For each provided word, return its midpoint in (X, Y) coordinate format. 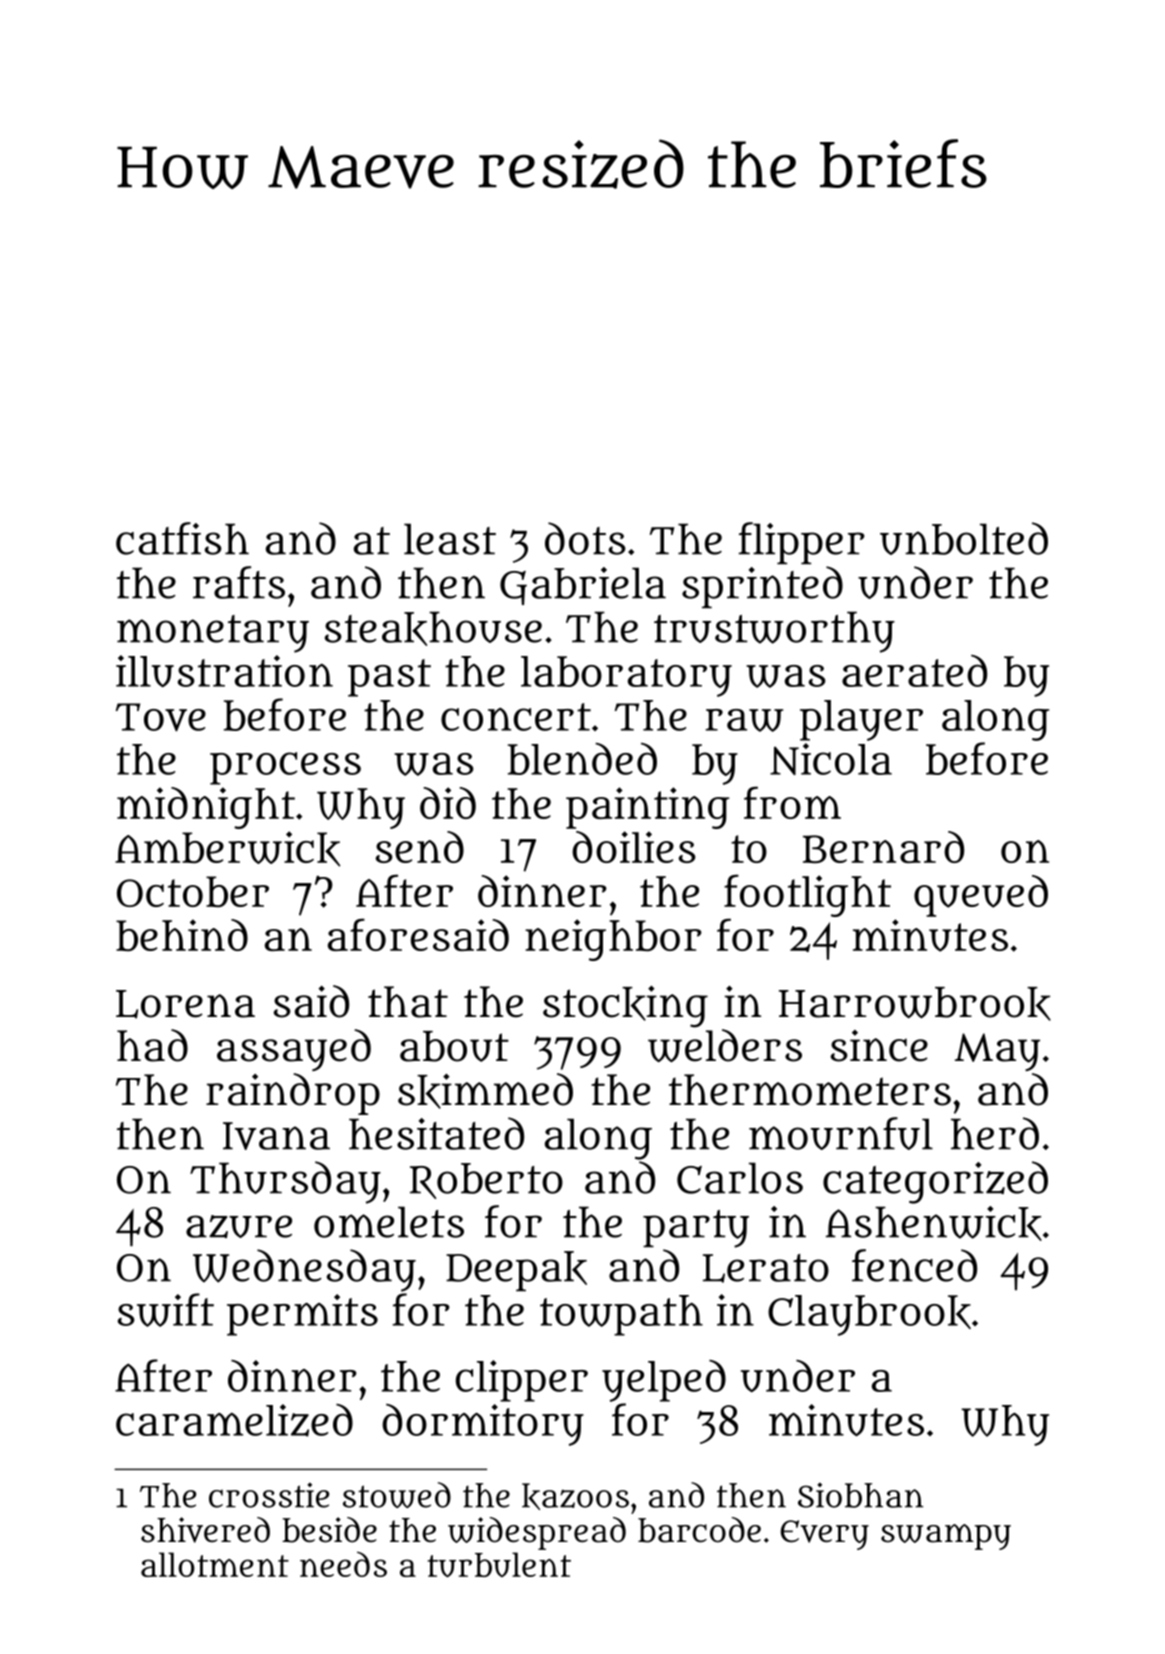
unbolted (964, 538)
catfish (182, 538)
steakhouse (433, 628)
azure (239, 1226)
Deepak (516, 1271)
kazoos (575, 1496)
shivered (205, 1530)
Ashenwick (934, 1223)
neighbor (613, 940)
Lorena (185, 1004)
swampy (946, 1537)
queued (981, 896)
